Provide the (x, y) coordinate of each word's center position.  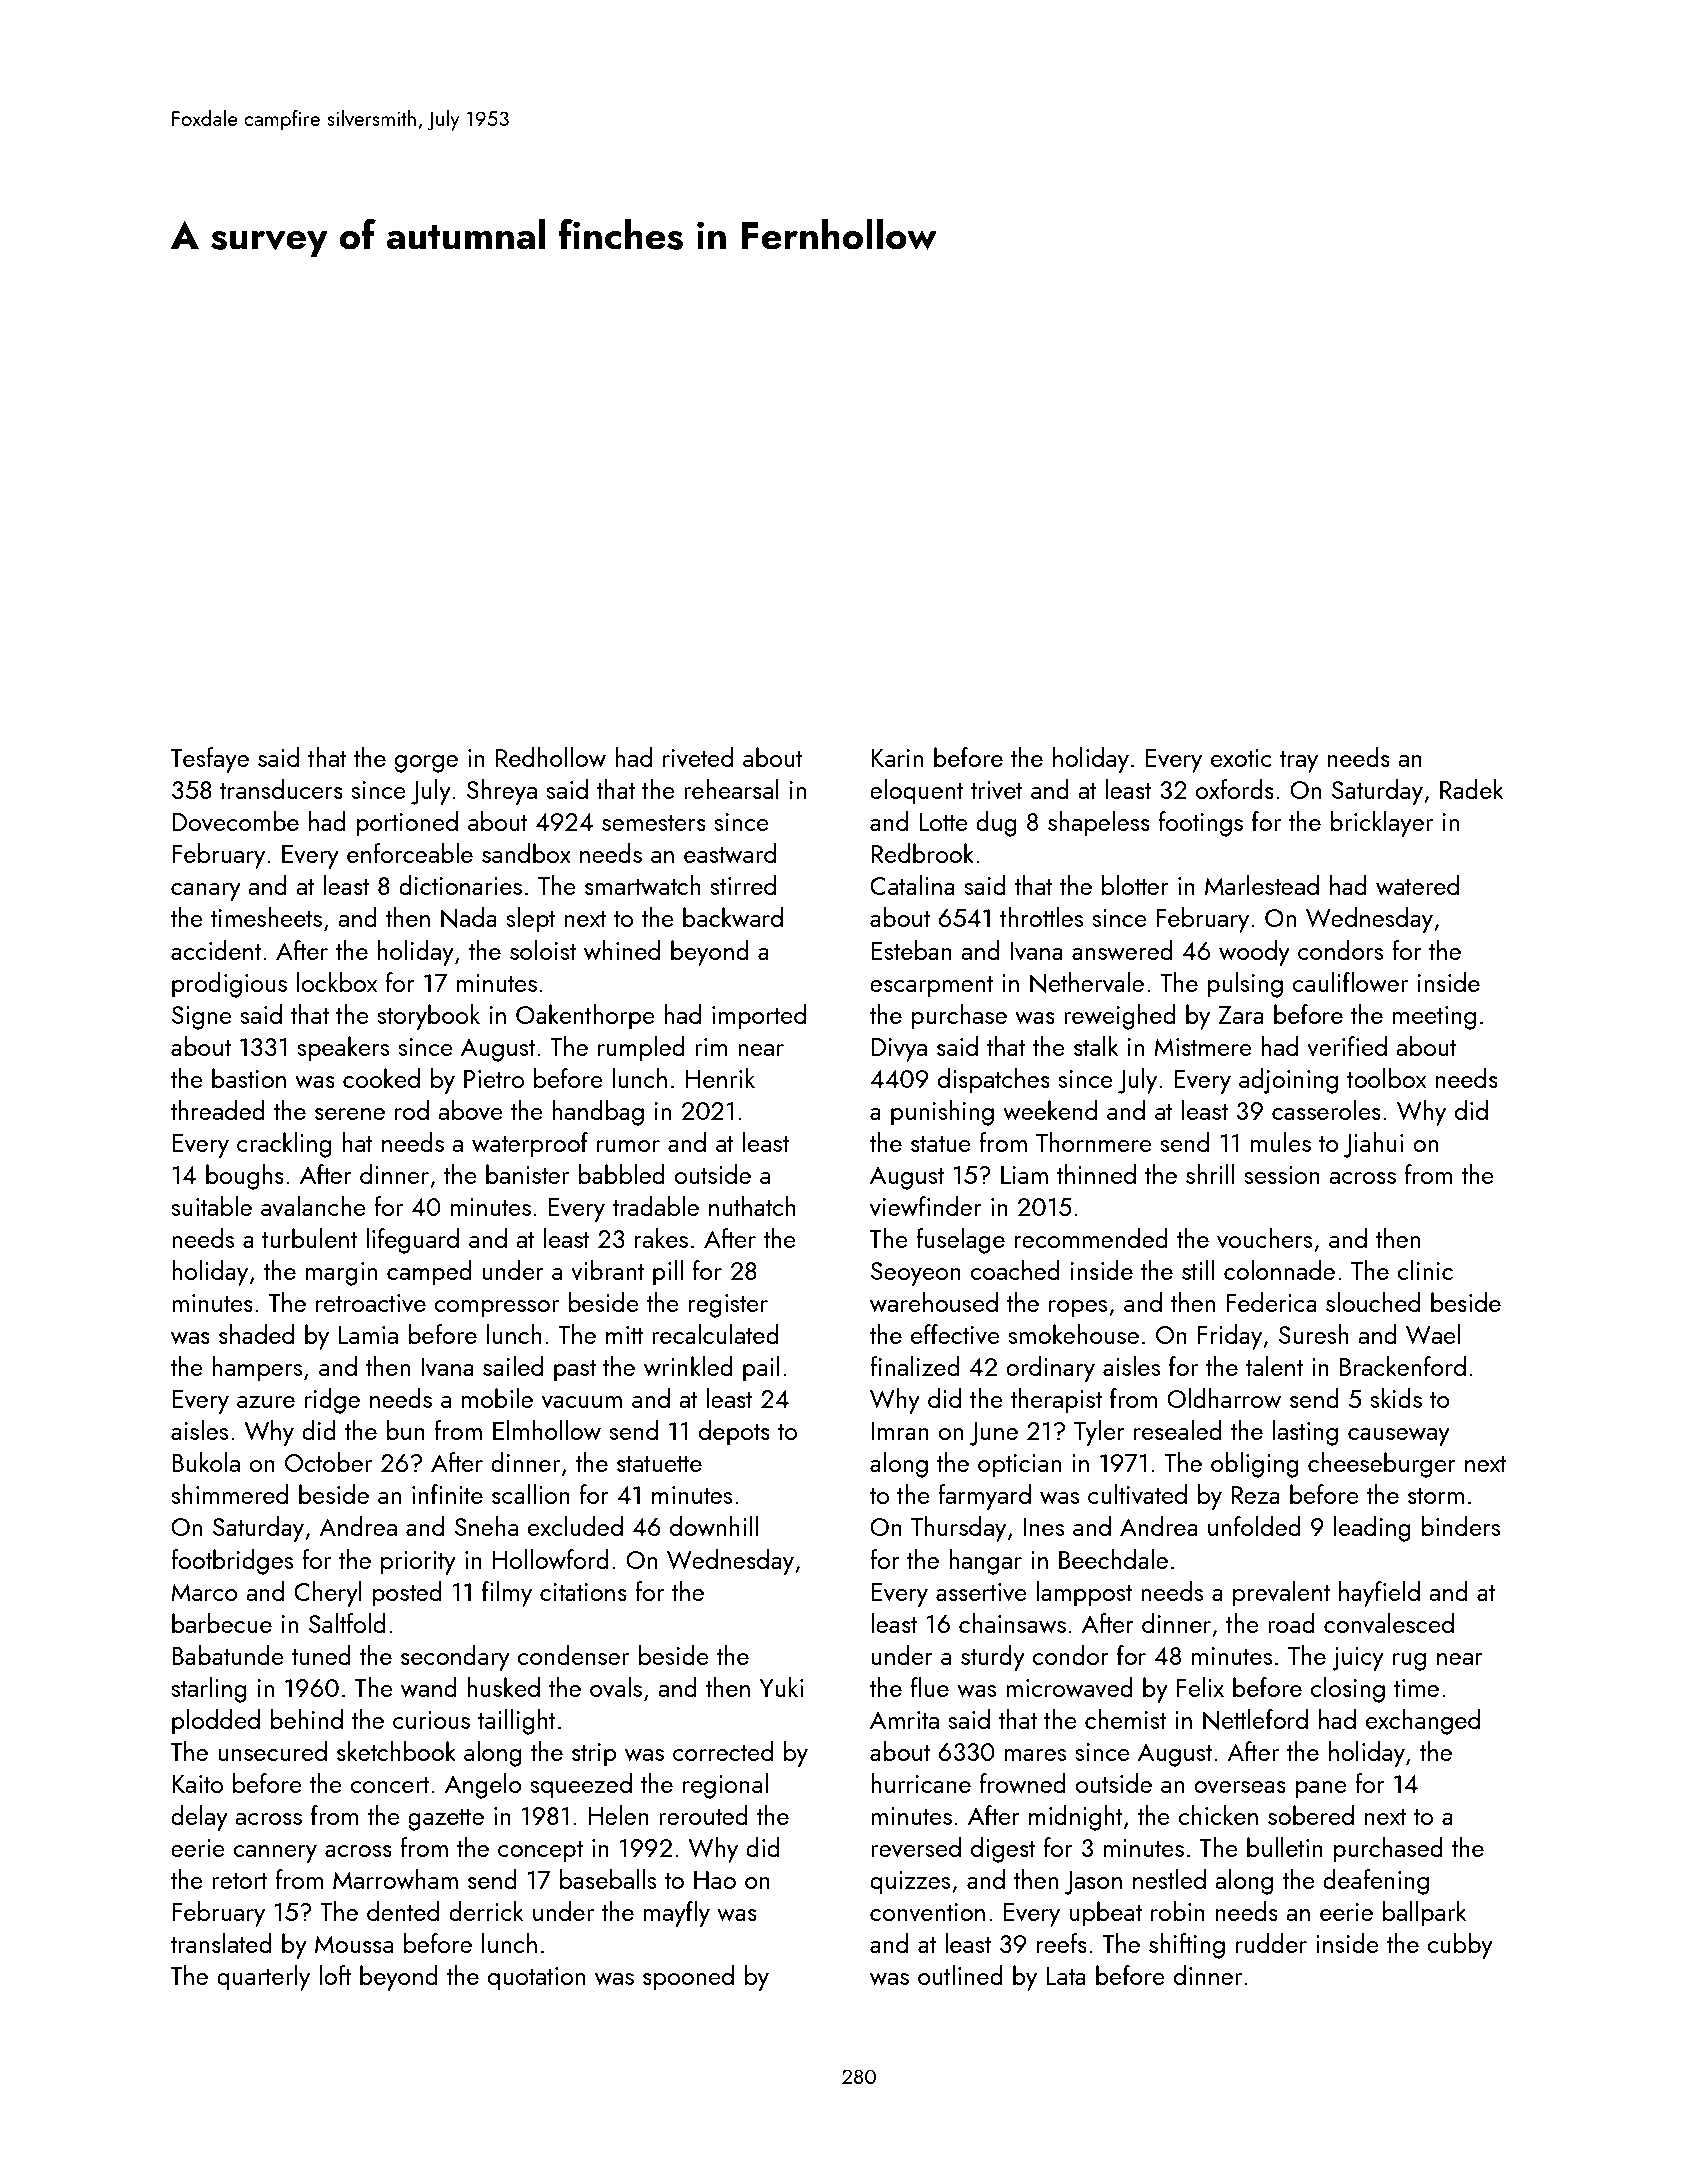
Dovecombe (235, 821)
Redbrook (922, 853)
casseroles (1326, 1110)
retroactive (371, 1303)
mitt (624, 1335)
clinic (1425, 1270)
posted (407, 1594)
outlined (960, 1975)
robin (1178, 1911)
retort (240, 1881)
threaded (217, 1110)
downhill (714, 1526)
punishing (942, 1113)
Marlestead (1262, 885)
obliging (1255, 1465)
